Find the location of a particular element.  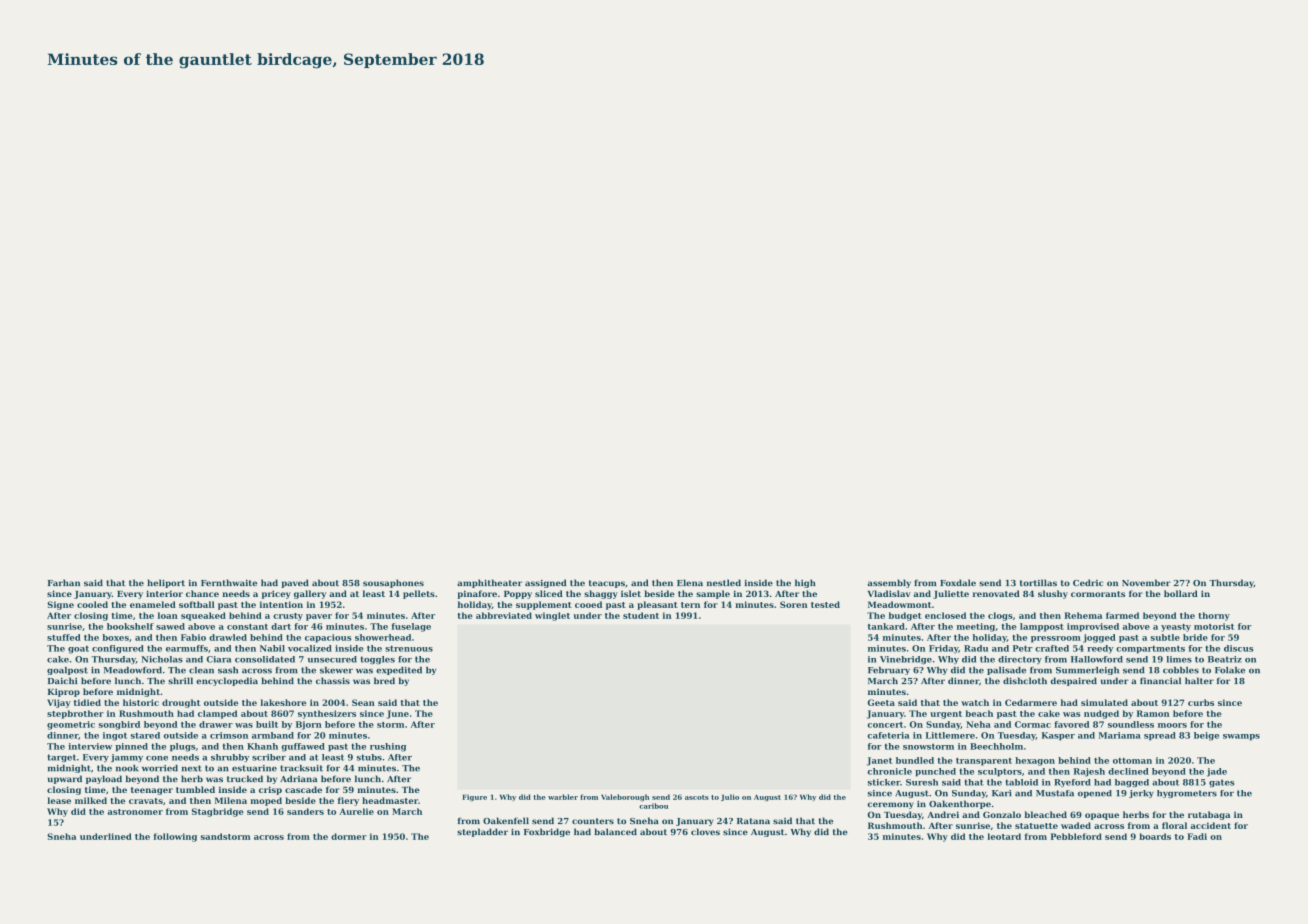

earmuffs is located at coordinates (187, 648).
